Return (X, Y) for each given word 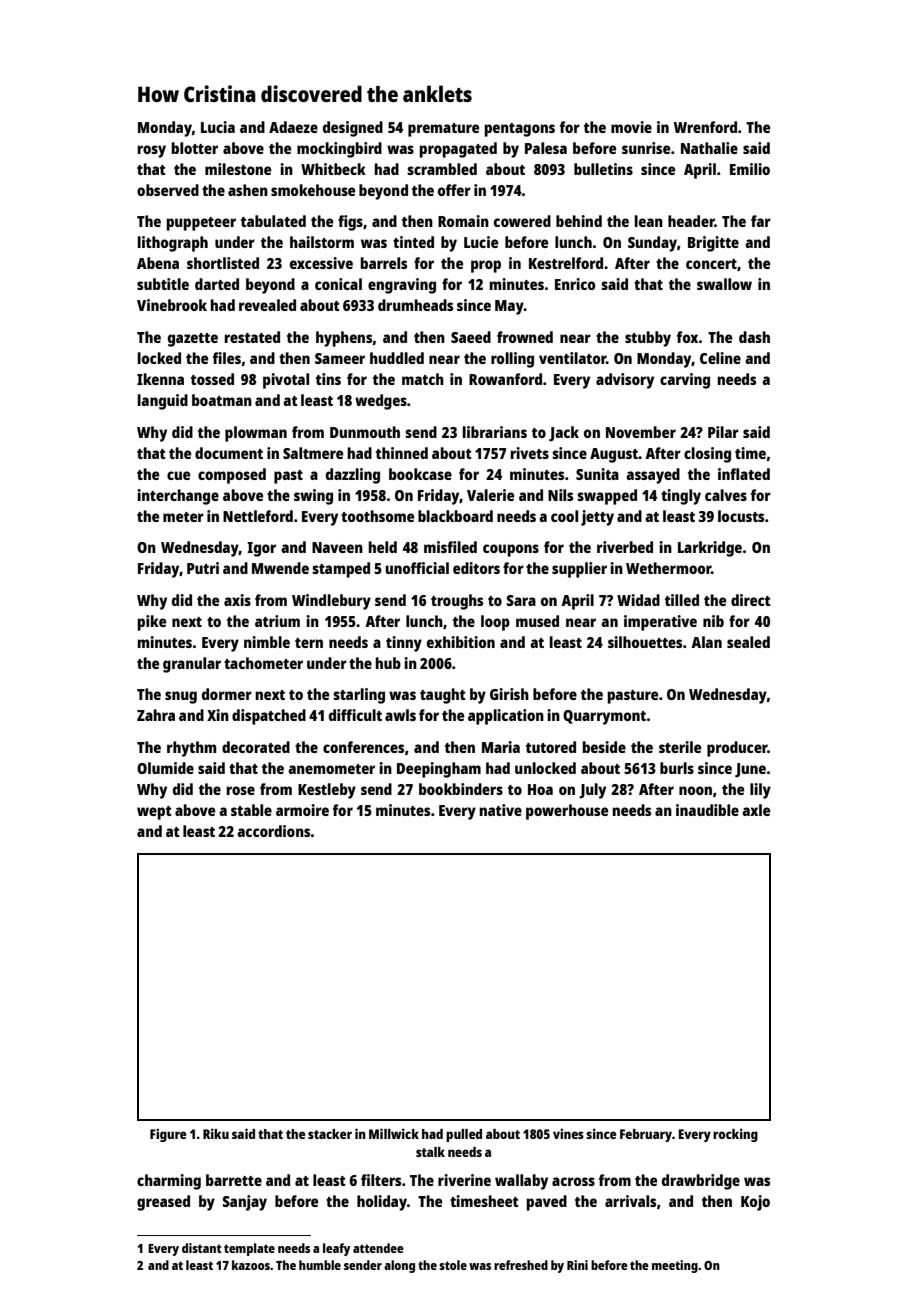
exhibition (461, 642)
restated (252, 337)
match (423, 379)
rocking (735, 1135)
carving (685, 381)
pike (151, 623)
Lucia (218, 127)
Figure (168, 1135)
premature (443, 130)
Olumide (165, 768)
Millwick (394, 1133)
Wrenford (705, 127)
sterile (680, 747)
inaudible (707, 810)
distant (202, 1248)
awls (400, 715)
